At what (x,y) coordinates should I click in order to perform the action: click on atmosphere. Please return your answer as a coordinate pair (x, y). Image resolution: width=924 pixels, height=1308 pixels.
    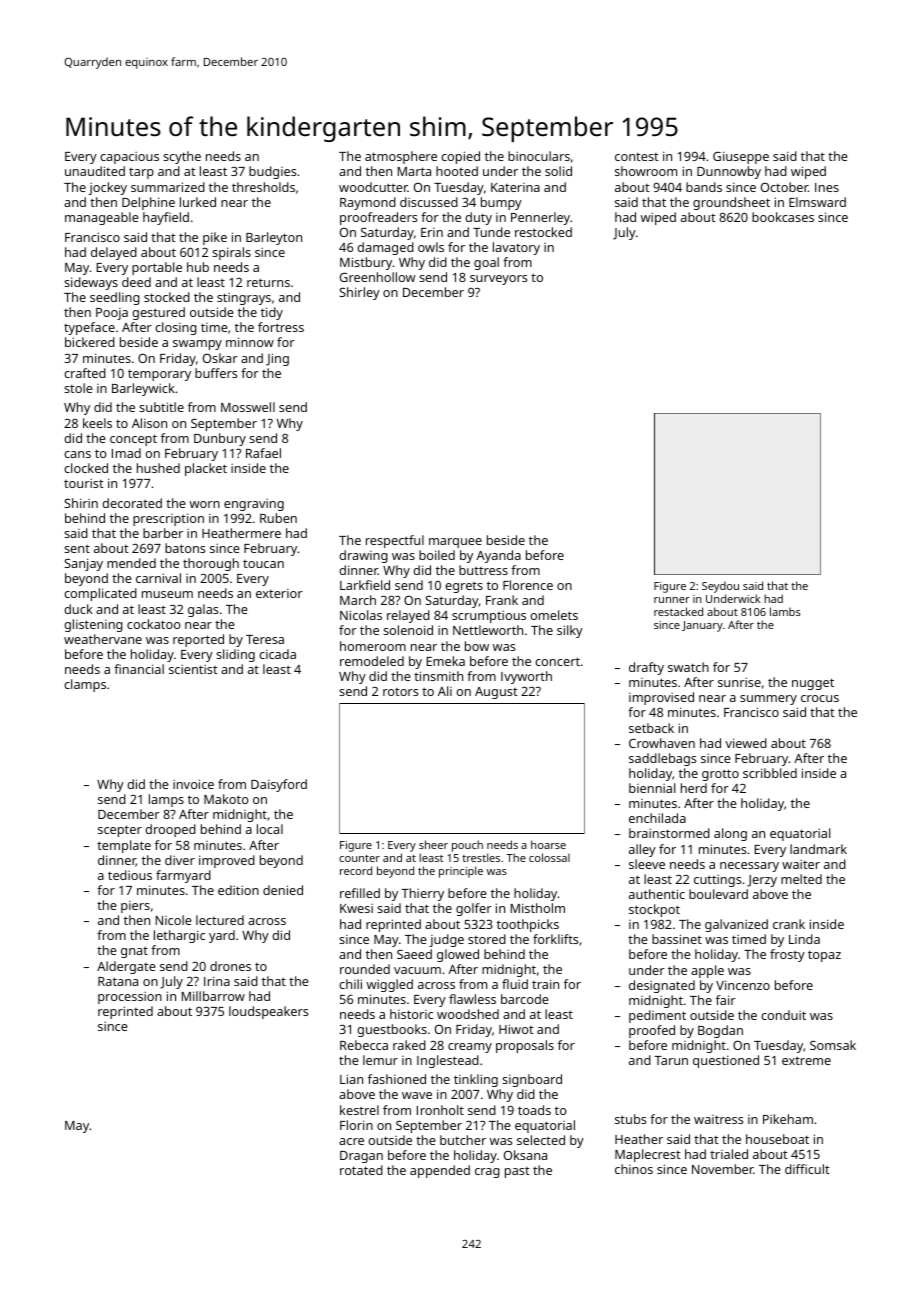
    Looking at the image, I should click on (401, 157).
